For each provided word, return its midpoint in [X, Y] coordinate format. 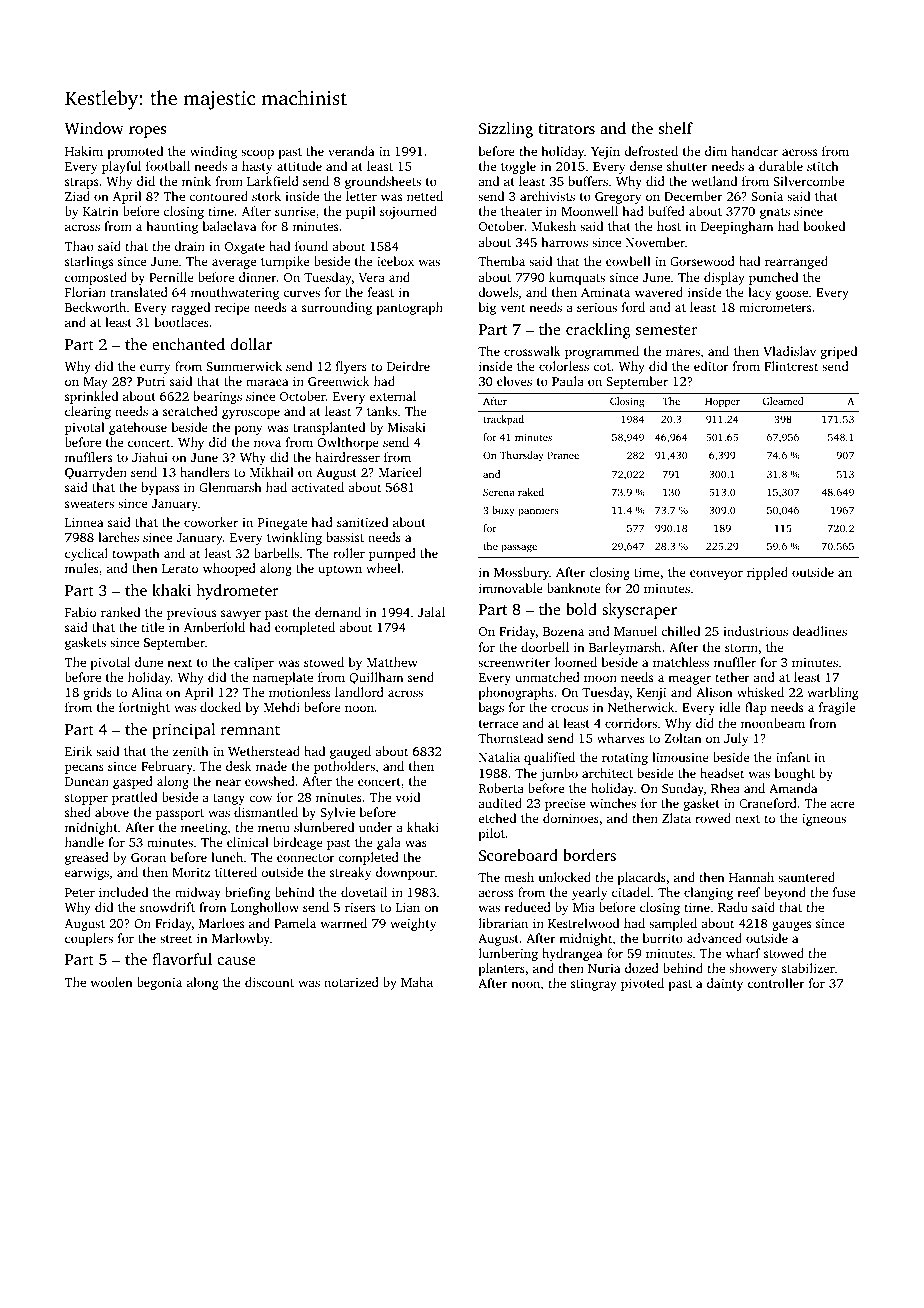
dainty [725, 984]
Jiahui [150, 457]
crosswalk [532, 351]
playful [121, 167]
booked [824, 226]
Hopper [722, 403]
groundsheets [383, 182]
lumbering [508, 954]
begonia [159, 983]
